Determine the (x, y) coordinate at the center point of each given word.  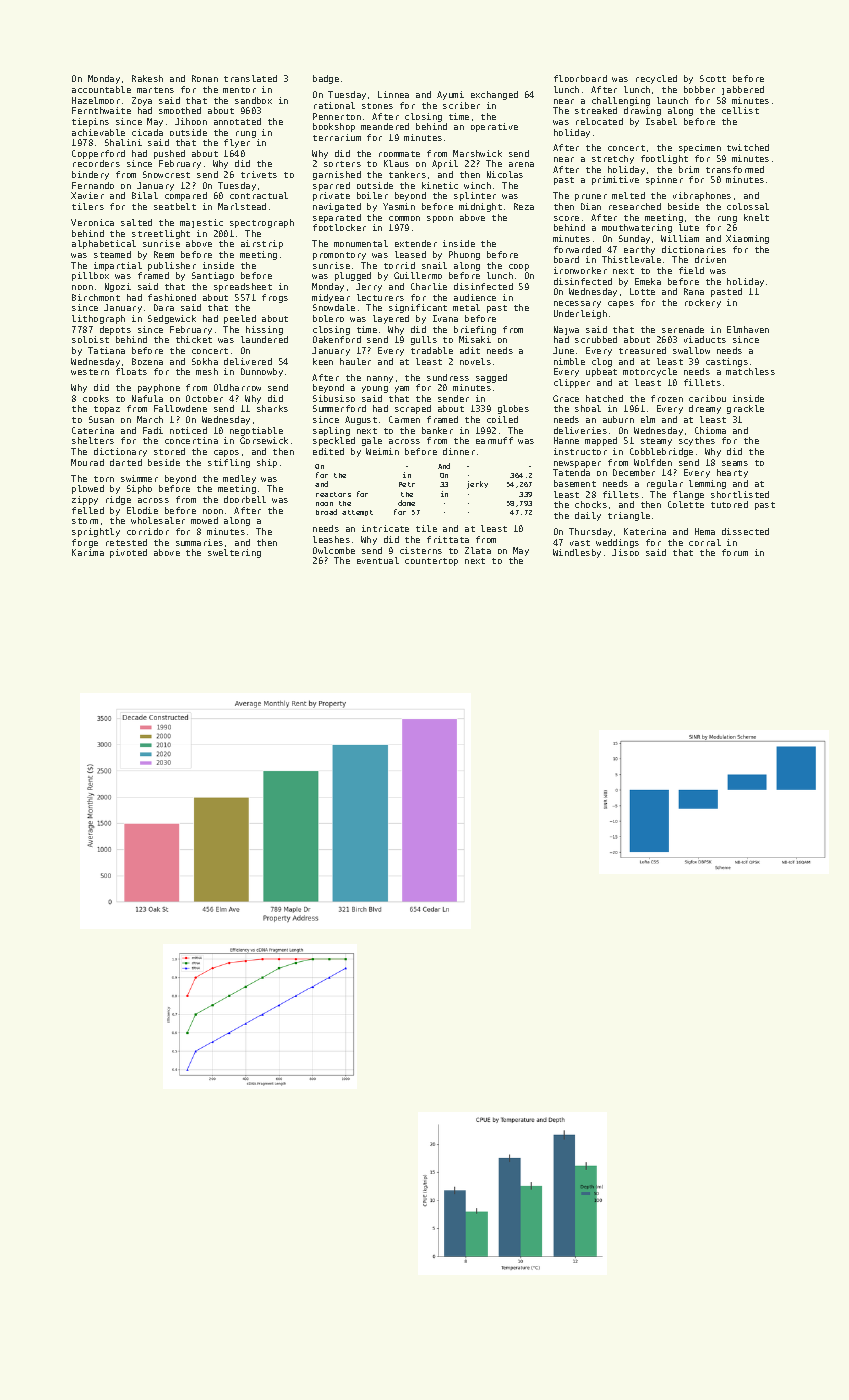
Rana (694, 291)
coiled (502, 419)
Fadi (153, 430)
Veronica (92, 222)
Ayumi (450, 95)
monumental (361, 243)
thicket (194, 339)
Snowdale (334, 307)
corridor (148, 531)
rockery (703, 303)
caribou (707, 398)
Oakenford (337, 339)
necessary (577, 304)
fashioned (172, 297)
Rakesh (147, 78)
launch (672, 100)
